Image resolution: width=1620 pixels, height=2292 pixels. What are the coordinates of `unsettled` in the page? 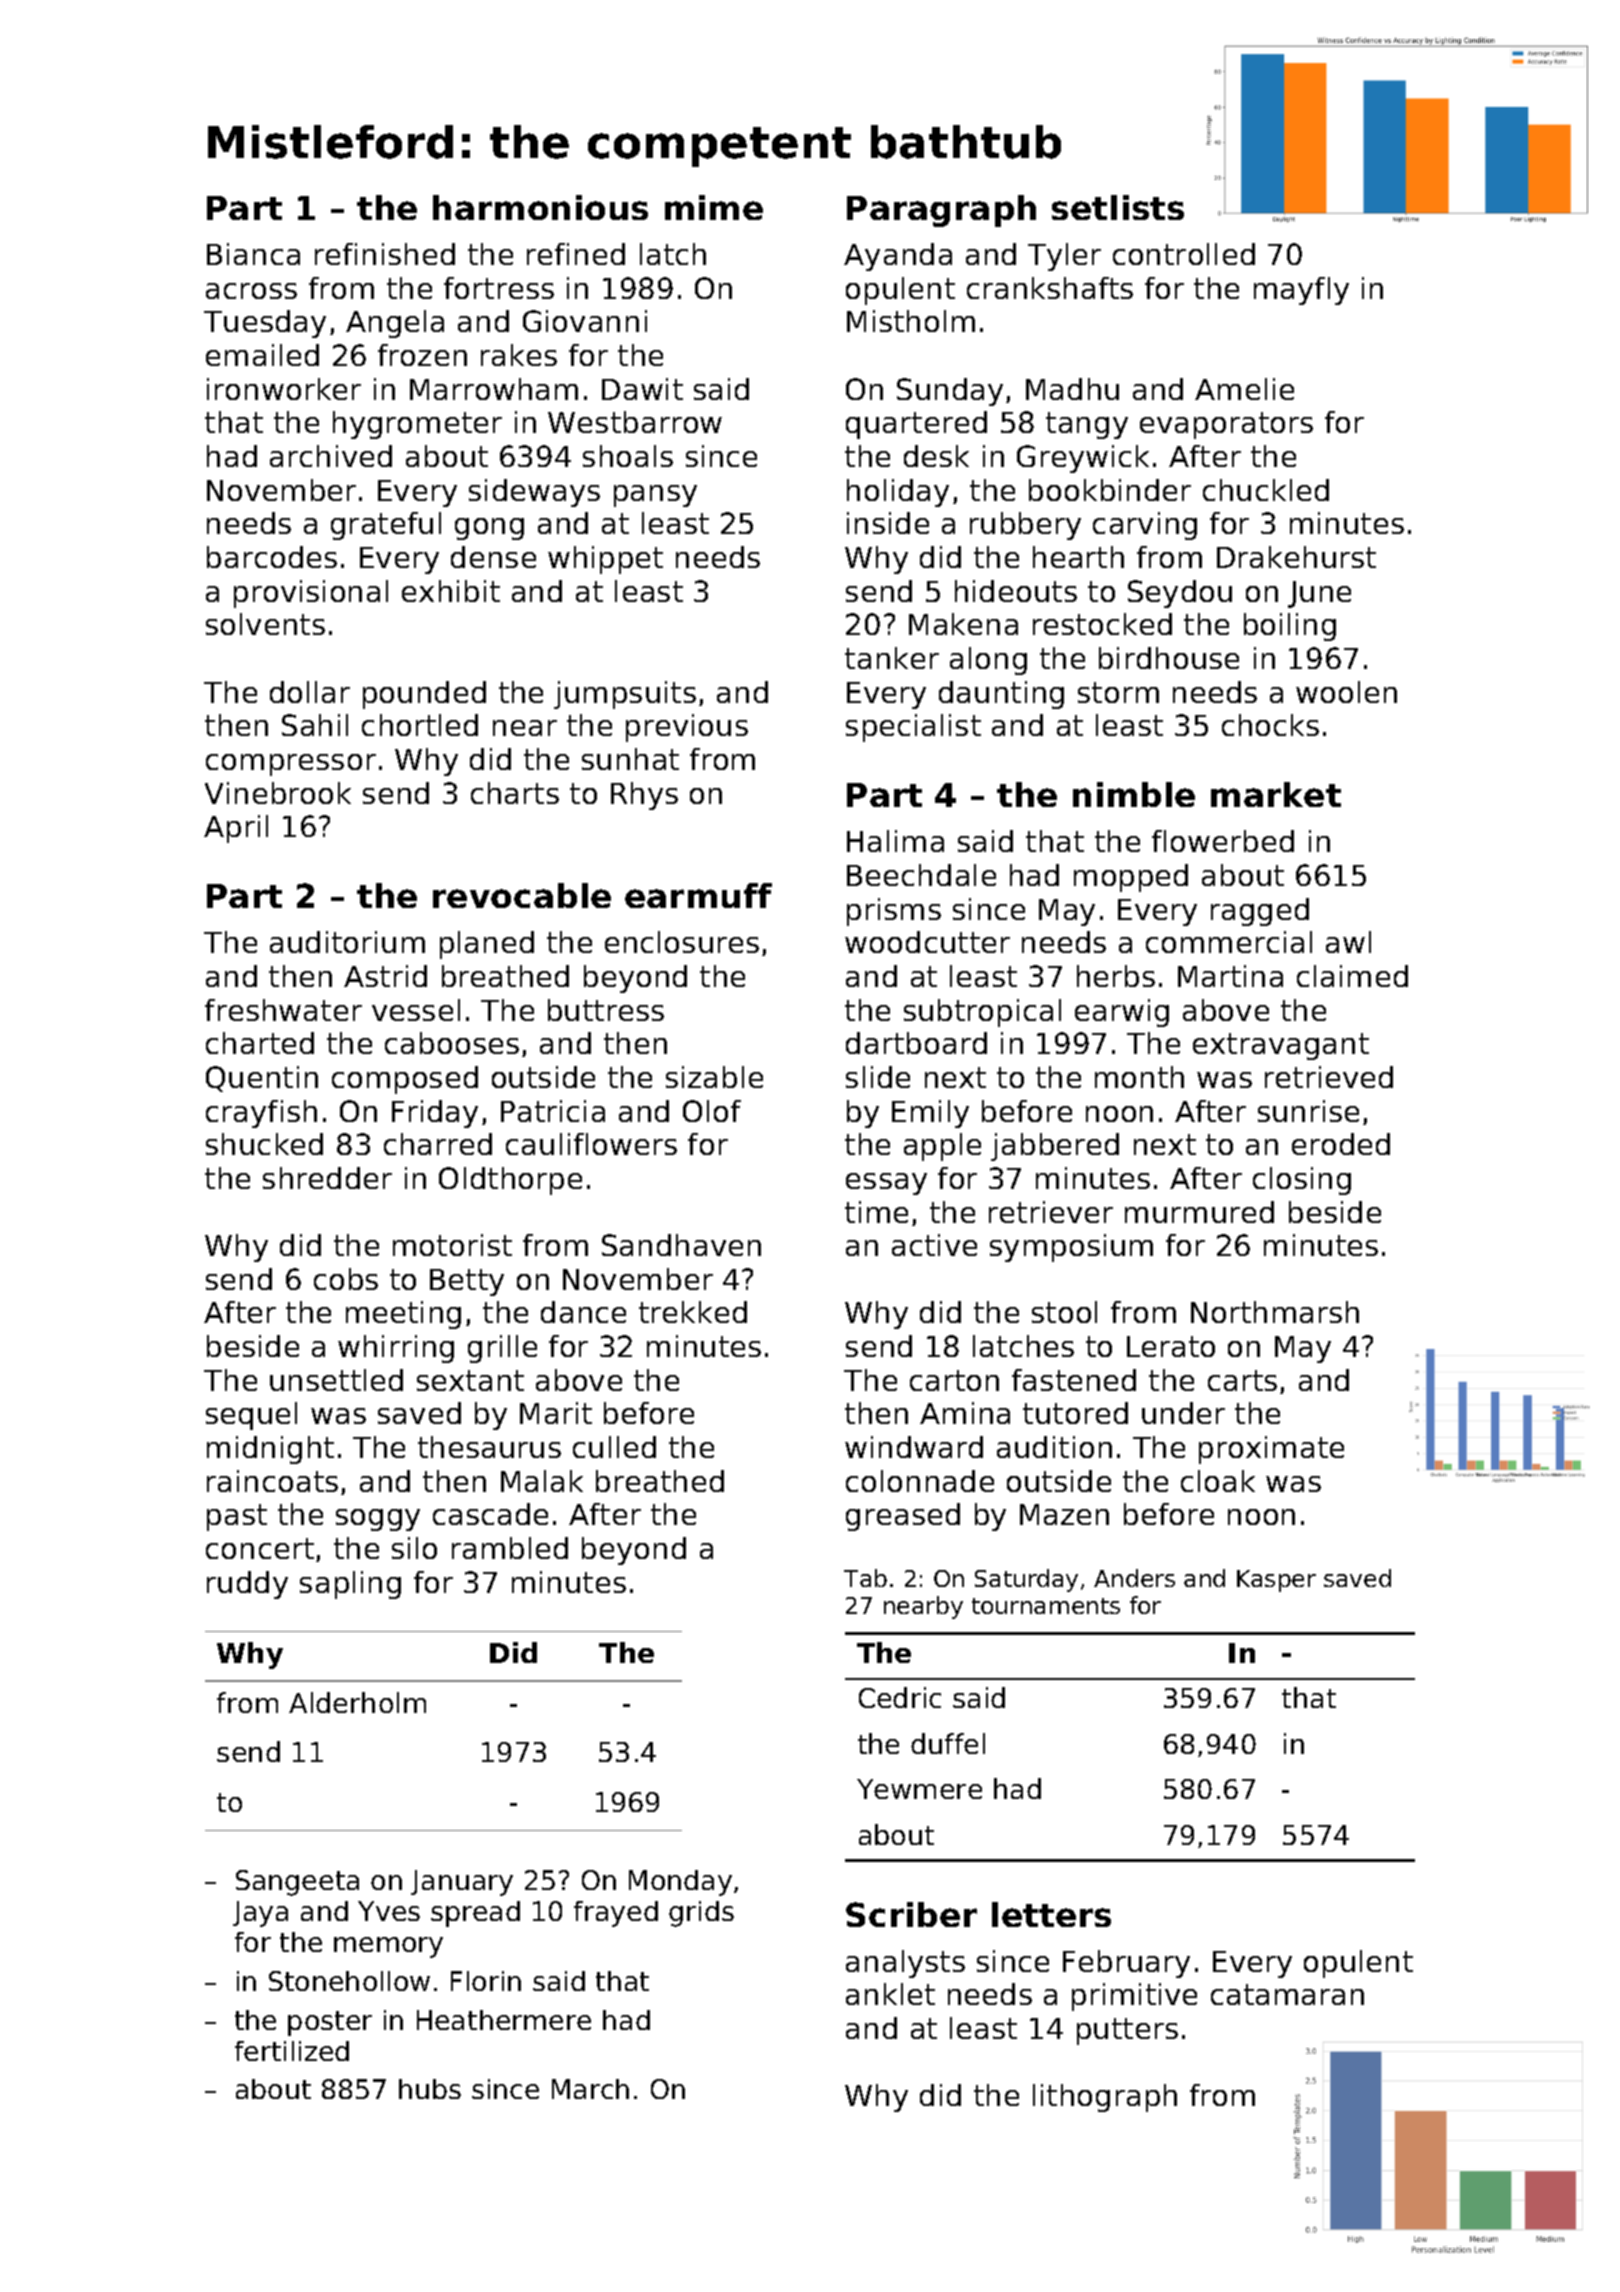 It's located at (336, 1380).
